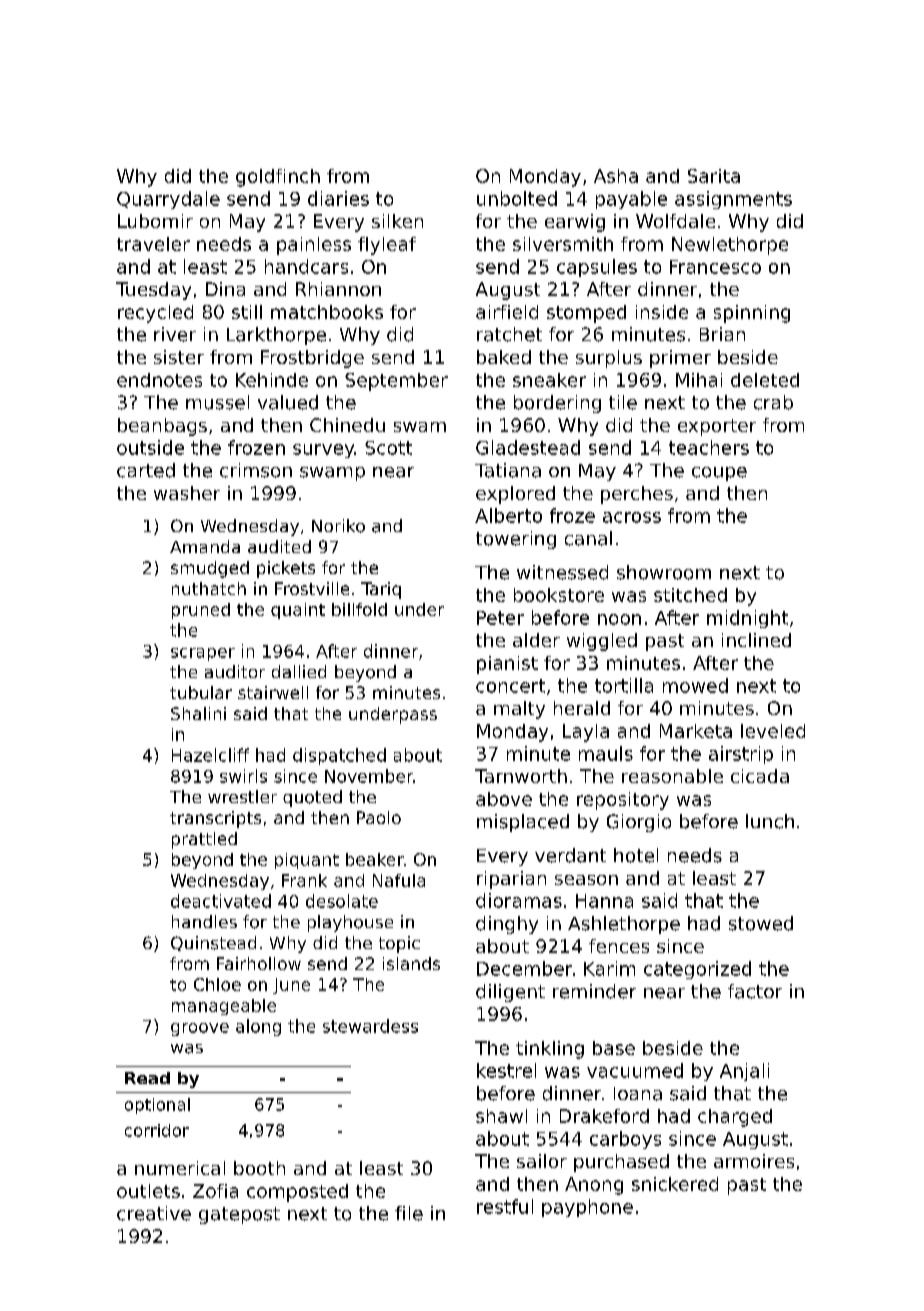  Describe the element at coordinates (542, 1161) in the screenshot. I see `sailor` at that location.
